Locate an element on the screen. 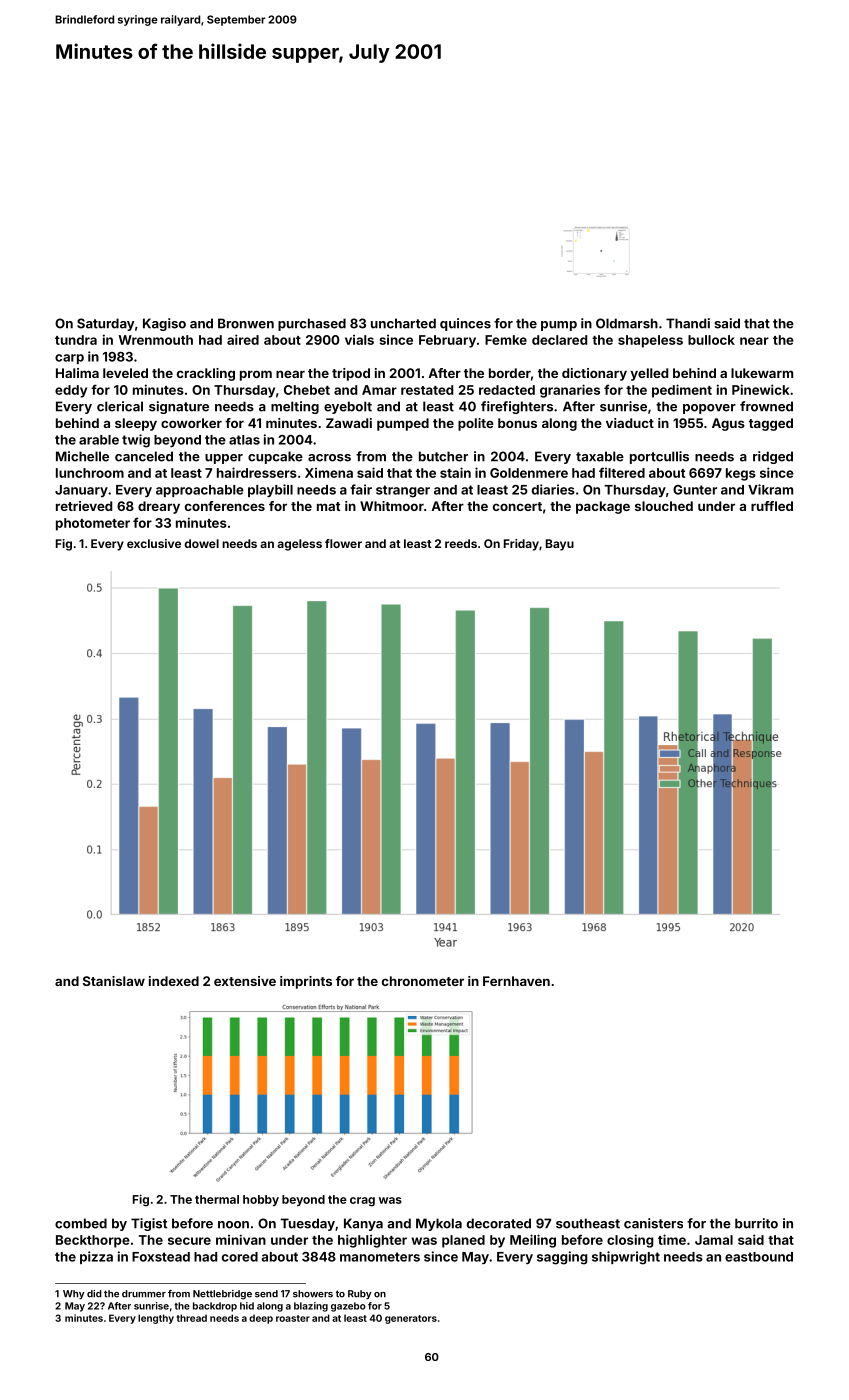 The height and width of the screenshot is (1400, 849). lengthy is located at coordinates (156, 1319).
